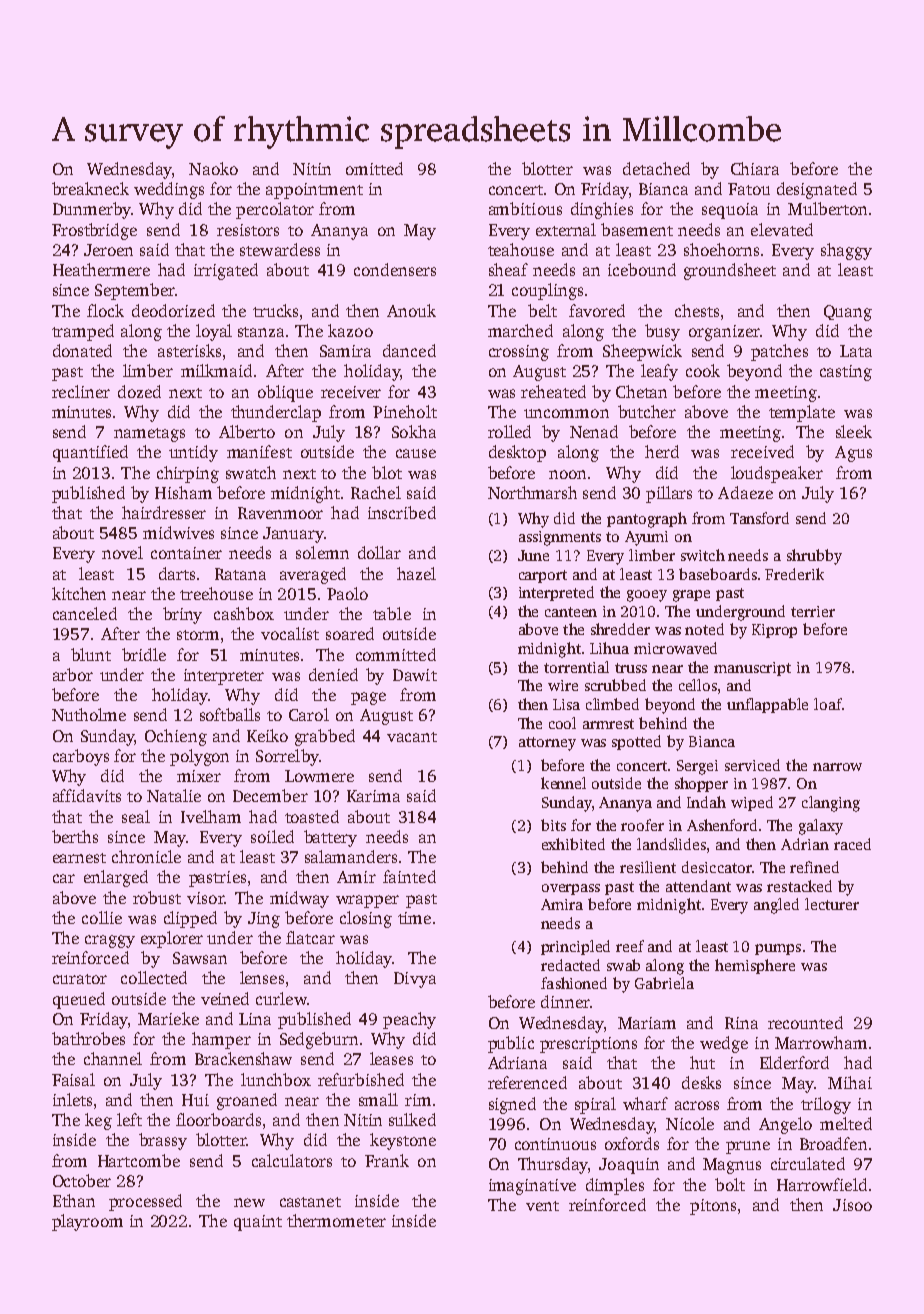  Describe the element at coordinates (656, 168) in the screenshot. I see `detached` at that location.
